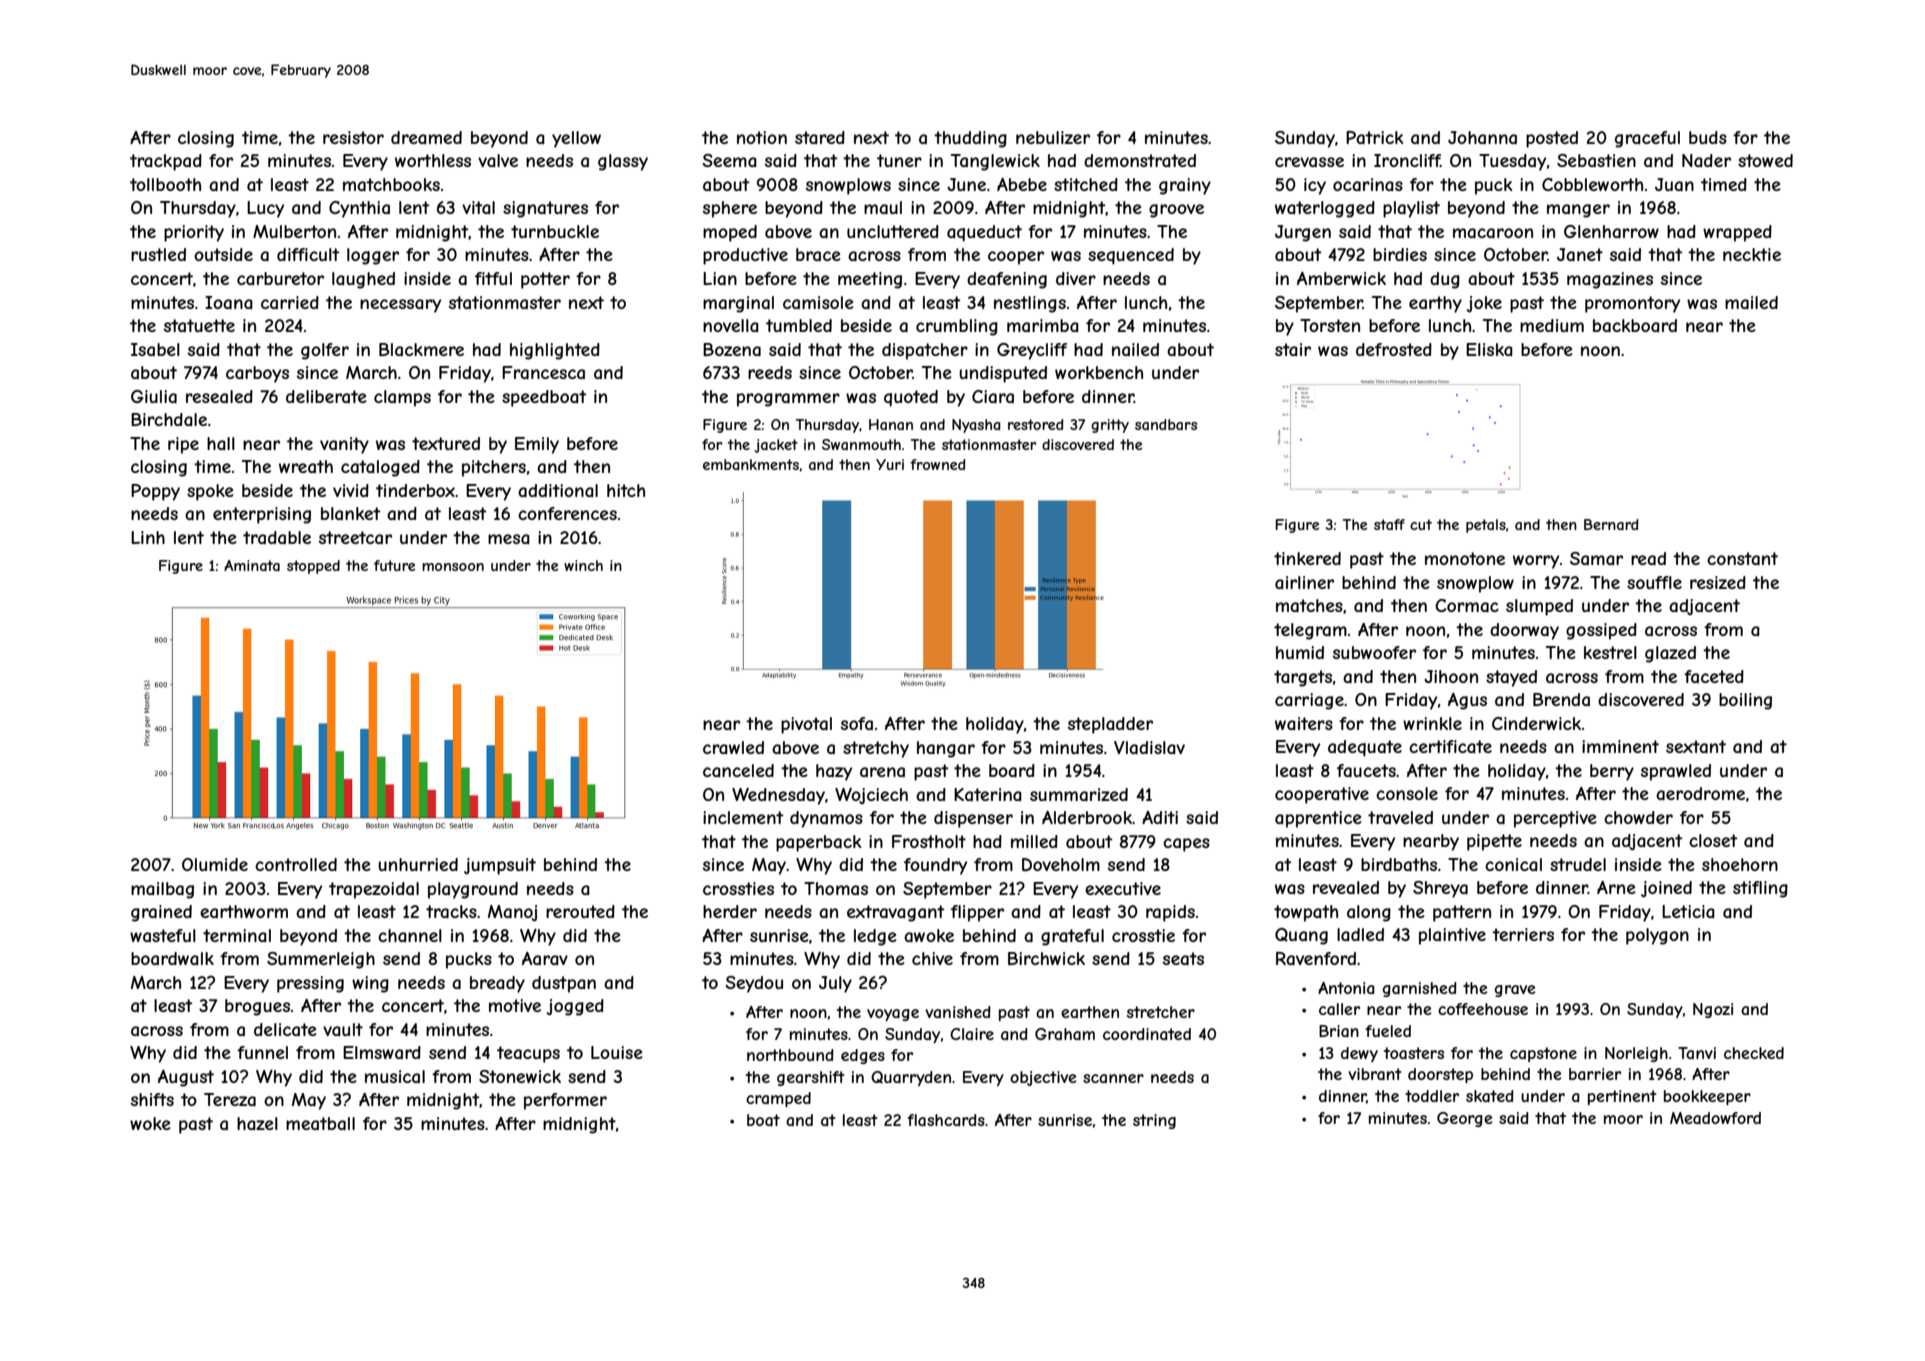  What do you see at coordinates (806, 725) in the image?
I see `pivotal` at bounding box center [806, 725].
